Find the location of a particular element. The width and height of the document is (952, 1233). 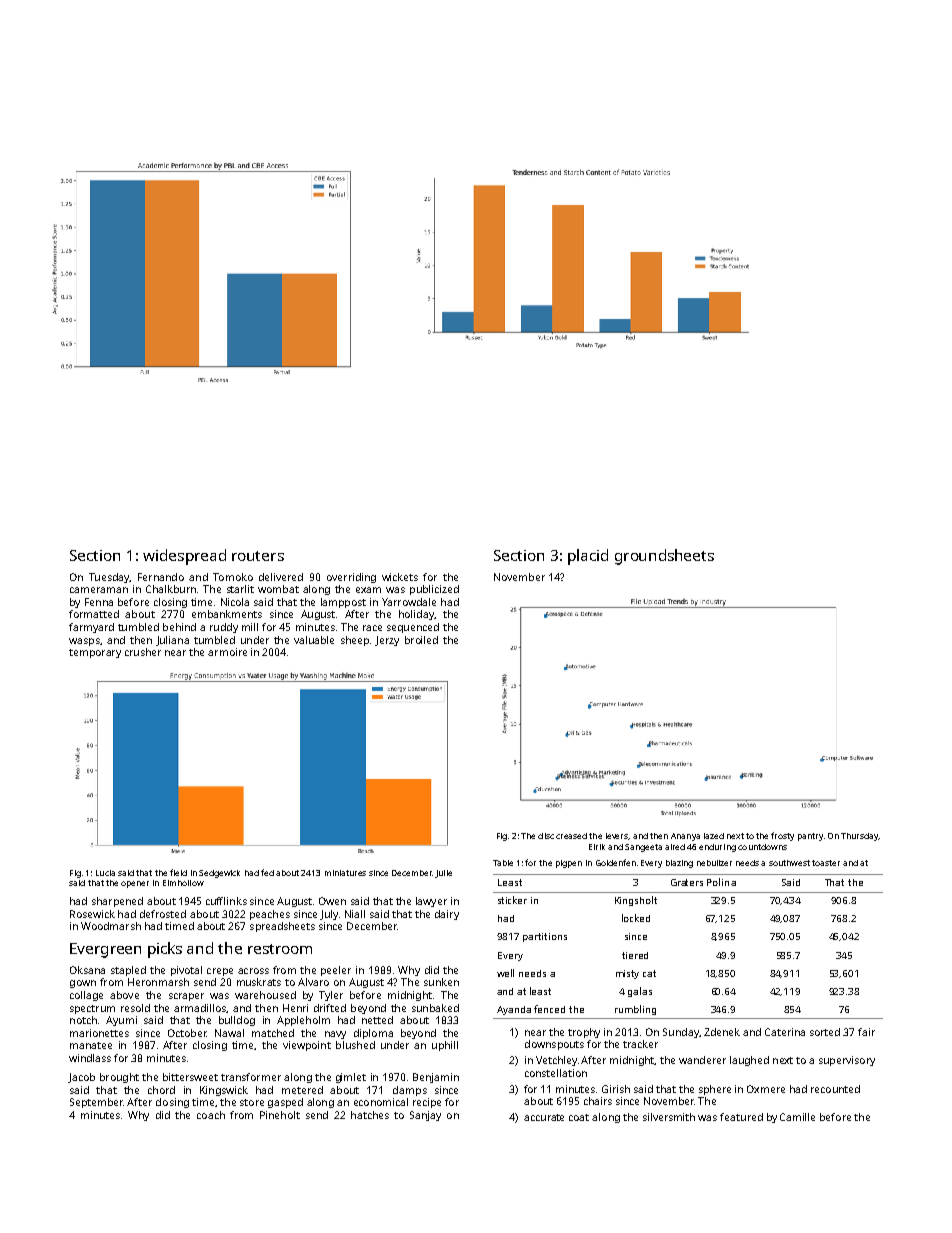

brought is located at coordinates (119, 1078).
